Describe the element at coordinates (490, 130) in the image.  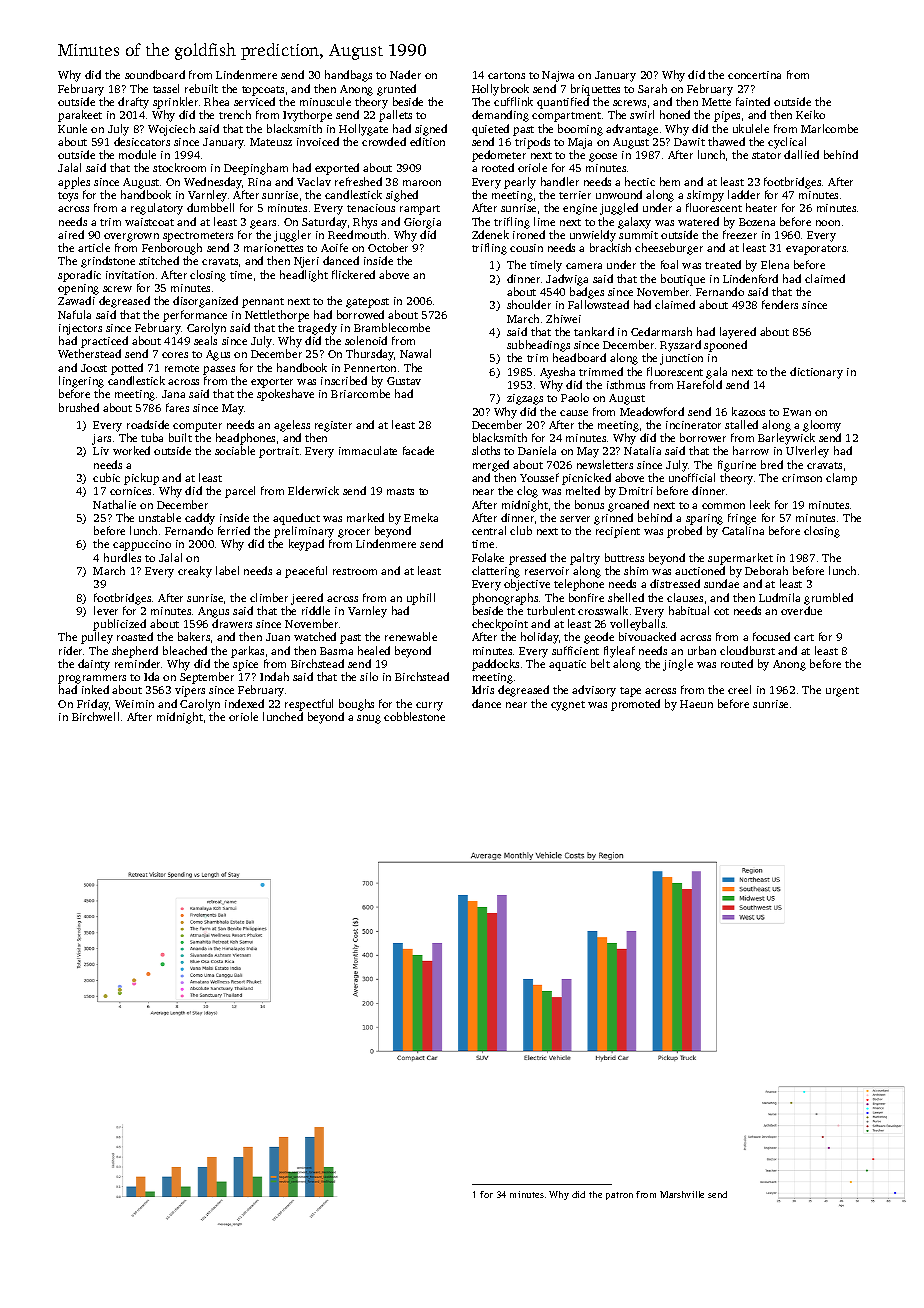
I see `quieted` at that location.
